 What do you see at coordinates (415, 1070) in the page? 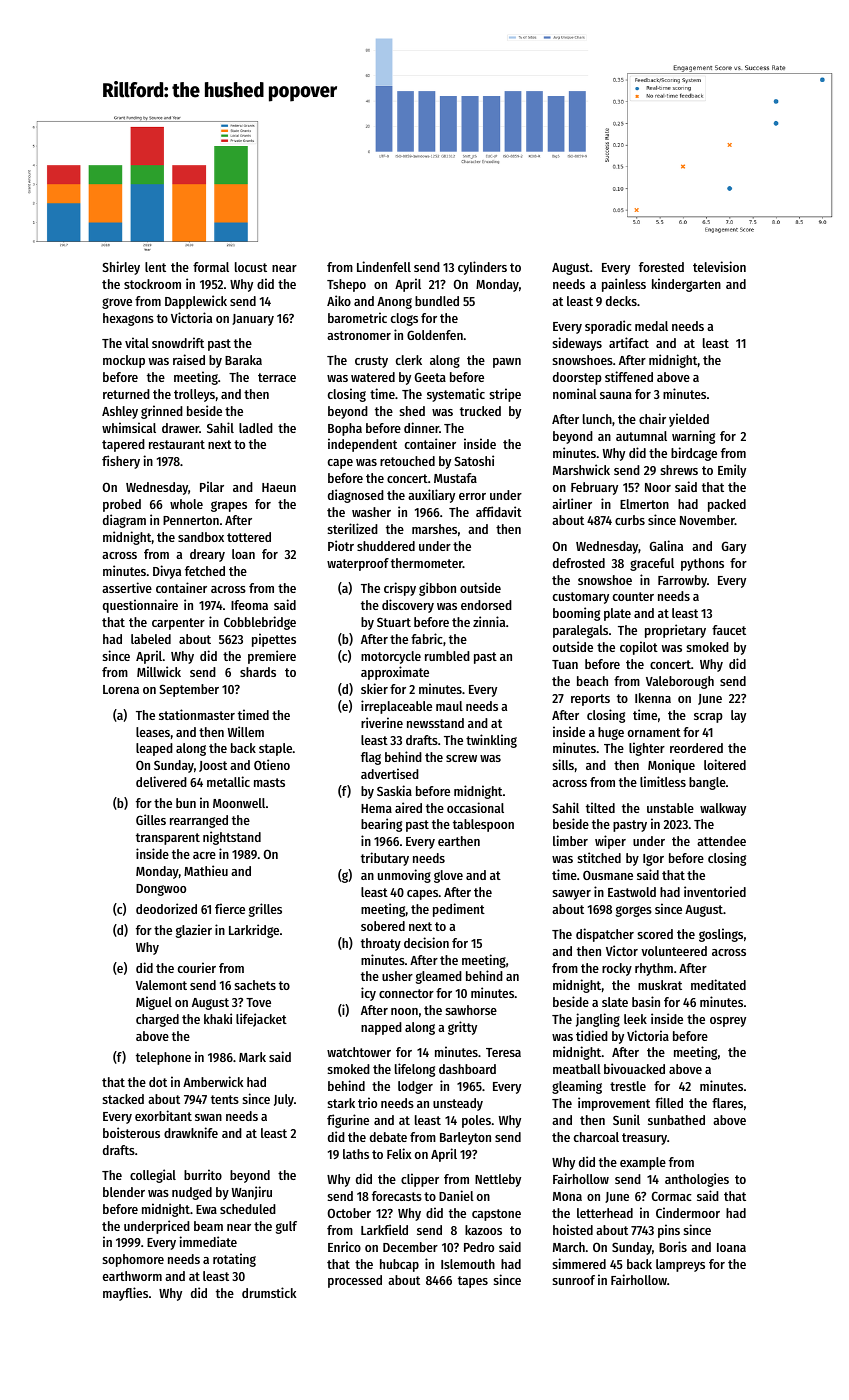
I see `lifelong` at bounding box center [415, 1070].
